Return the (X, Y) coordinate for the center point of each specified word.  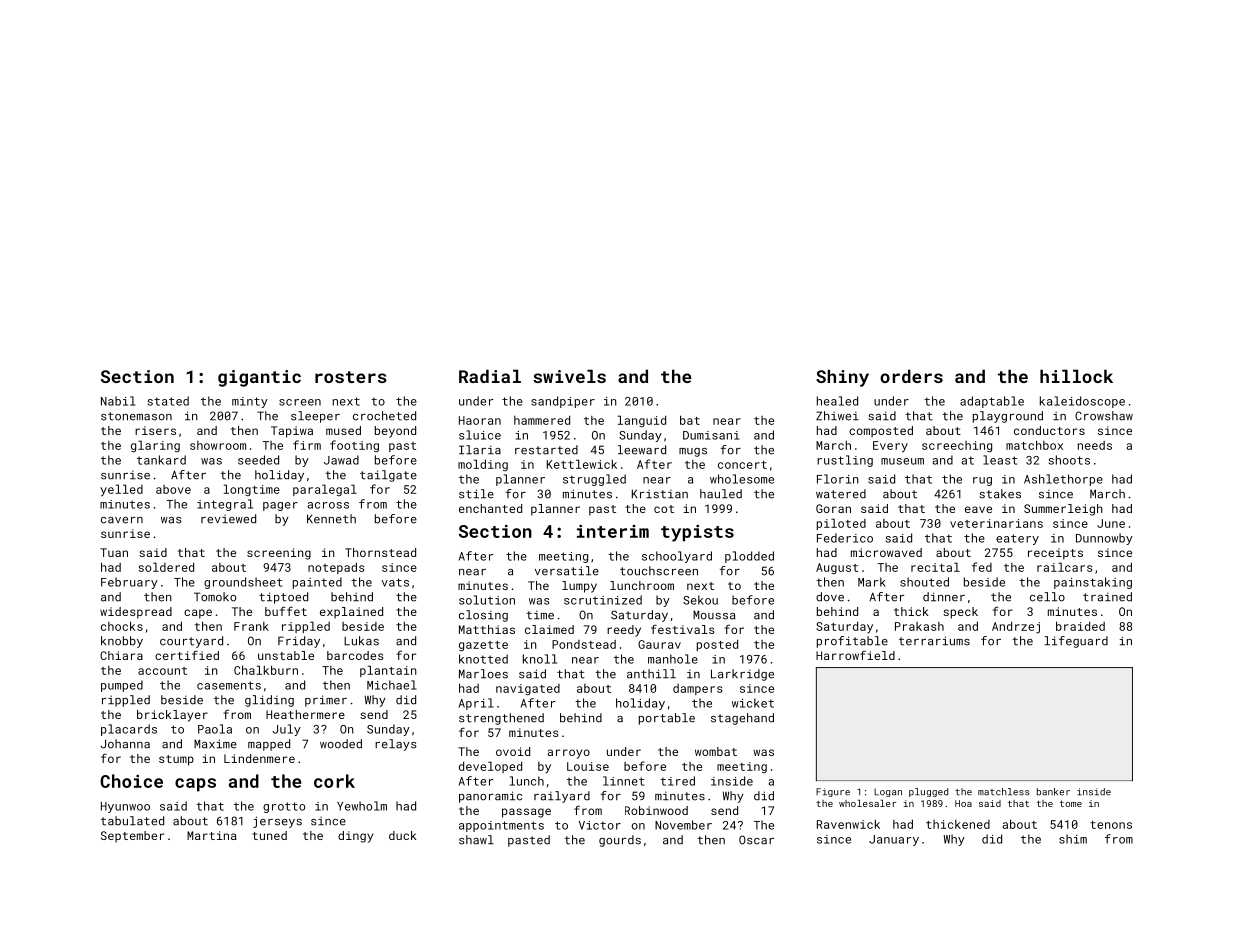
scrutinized (603, 600)
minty (250, 402)
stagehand (742, 719)
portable (667, 719)
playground (1008, 417)
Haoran (480, 420)
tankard (161, 460)
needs (1095, 445)
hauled (721, 494)
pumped (122, 686)
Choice (131, 781)
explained (351, 613)
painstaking (1093, 583)
